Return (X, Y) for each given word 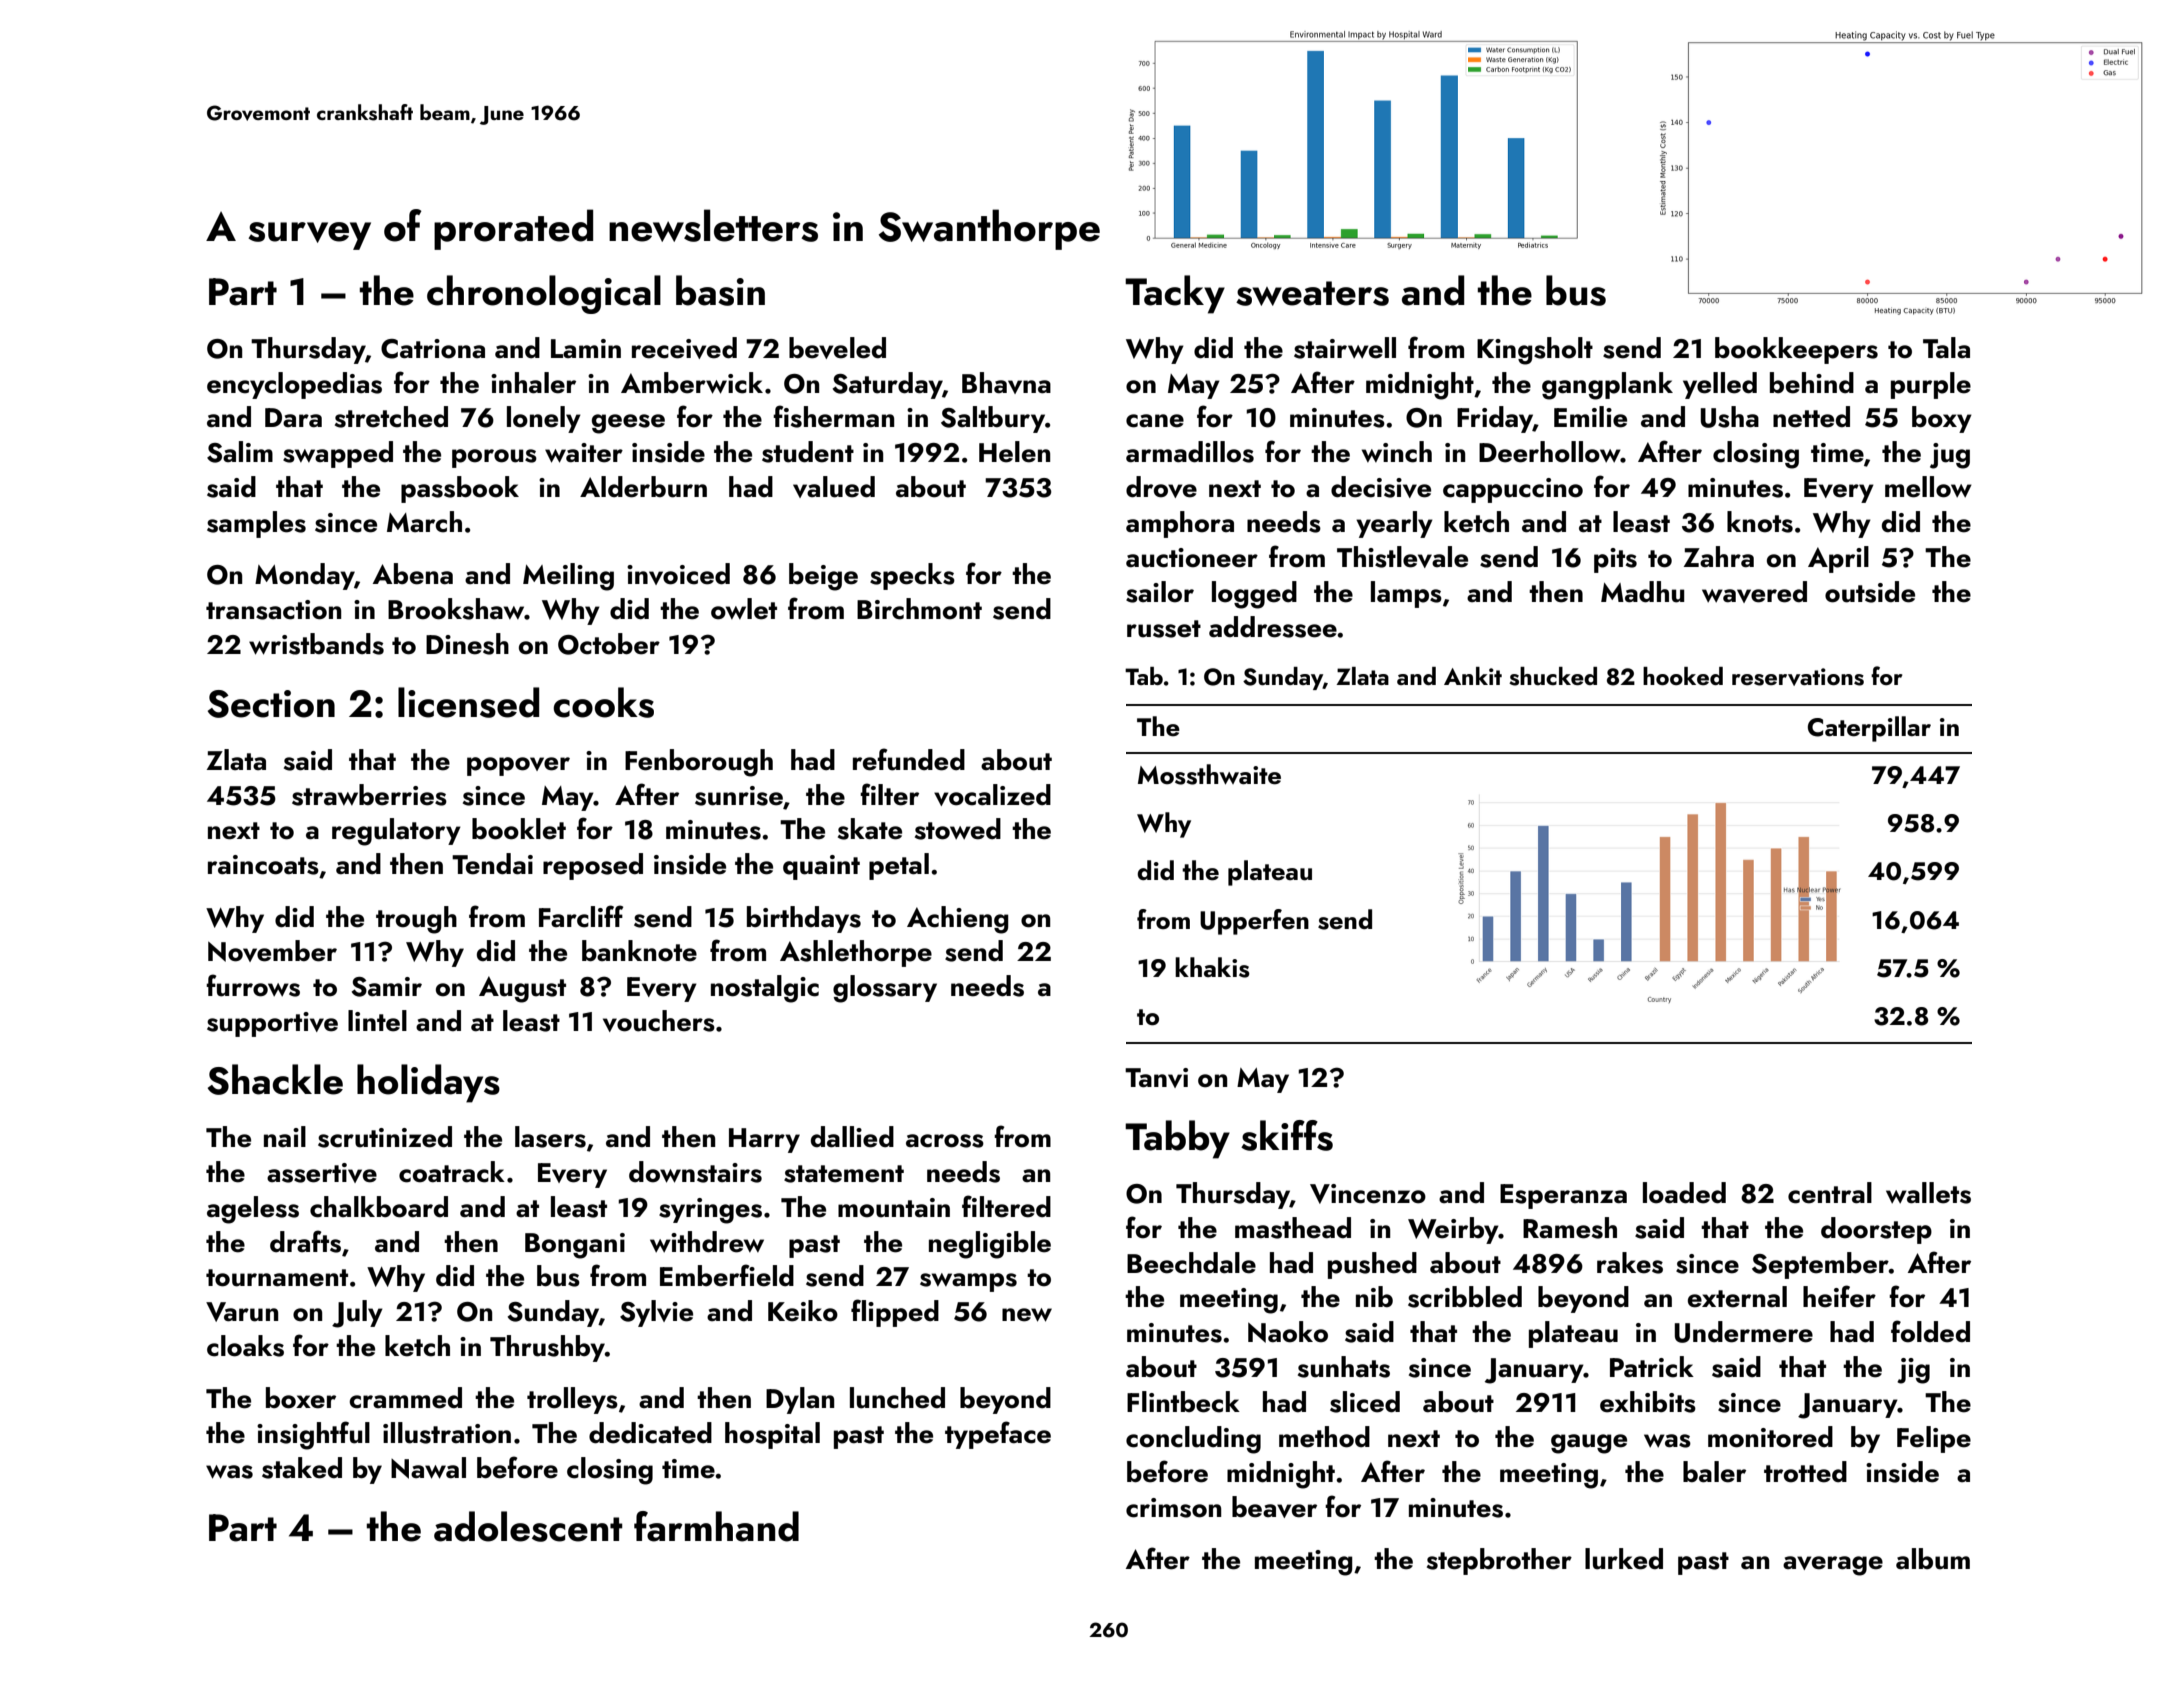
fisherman (833, 416)
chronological (544, 294)
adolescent (528, 1526)
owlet (744, 609)
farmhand (716, 1526)
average (1833, 1566)
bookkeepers (1796, 350)
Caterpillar (1869, 729)
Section (271, 704)
